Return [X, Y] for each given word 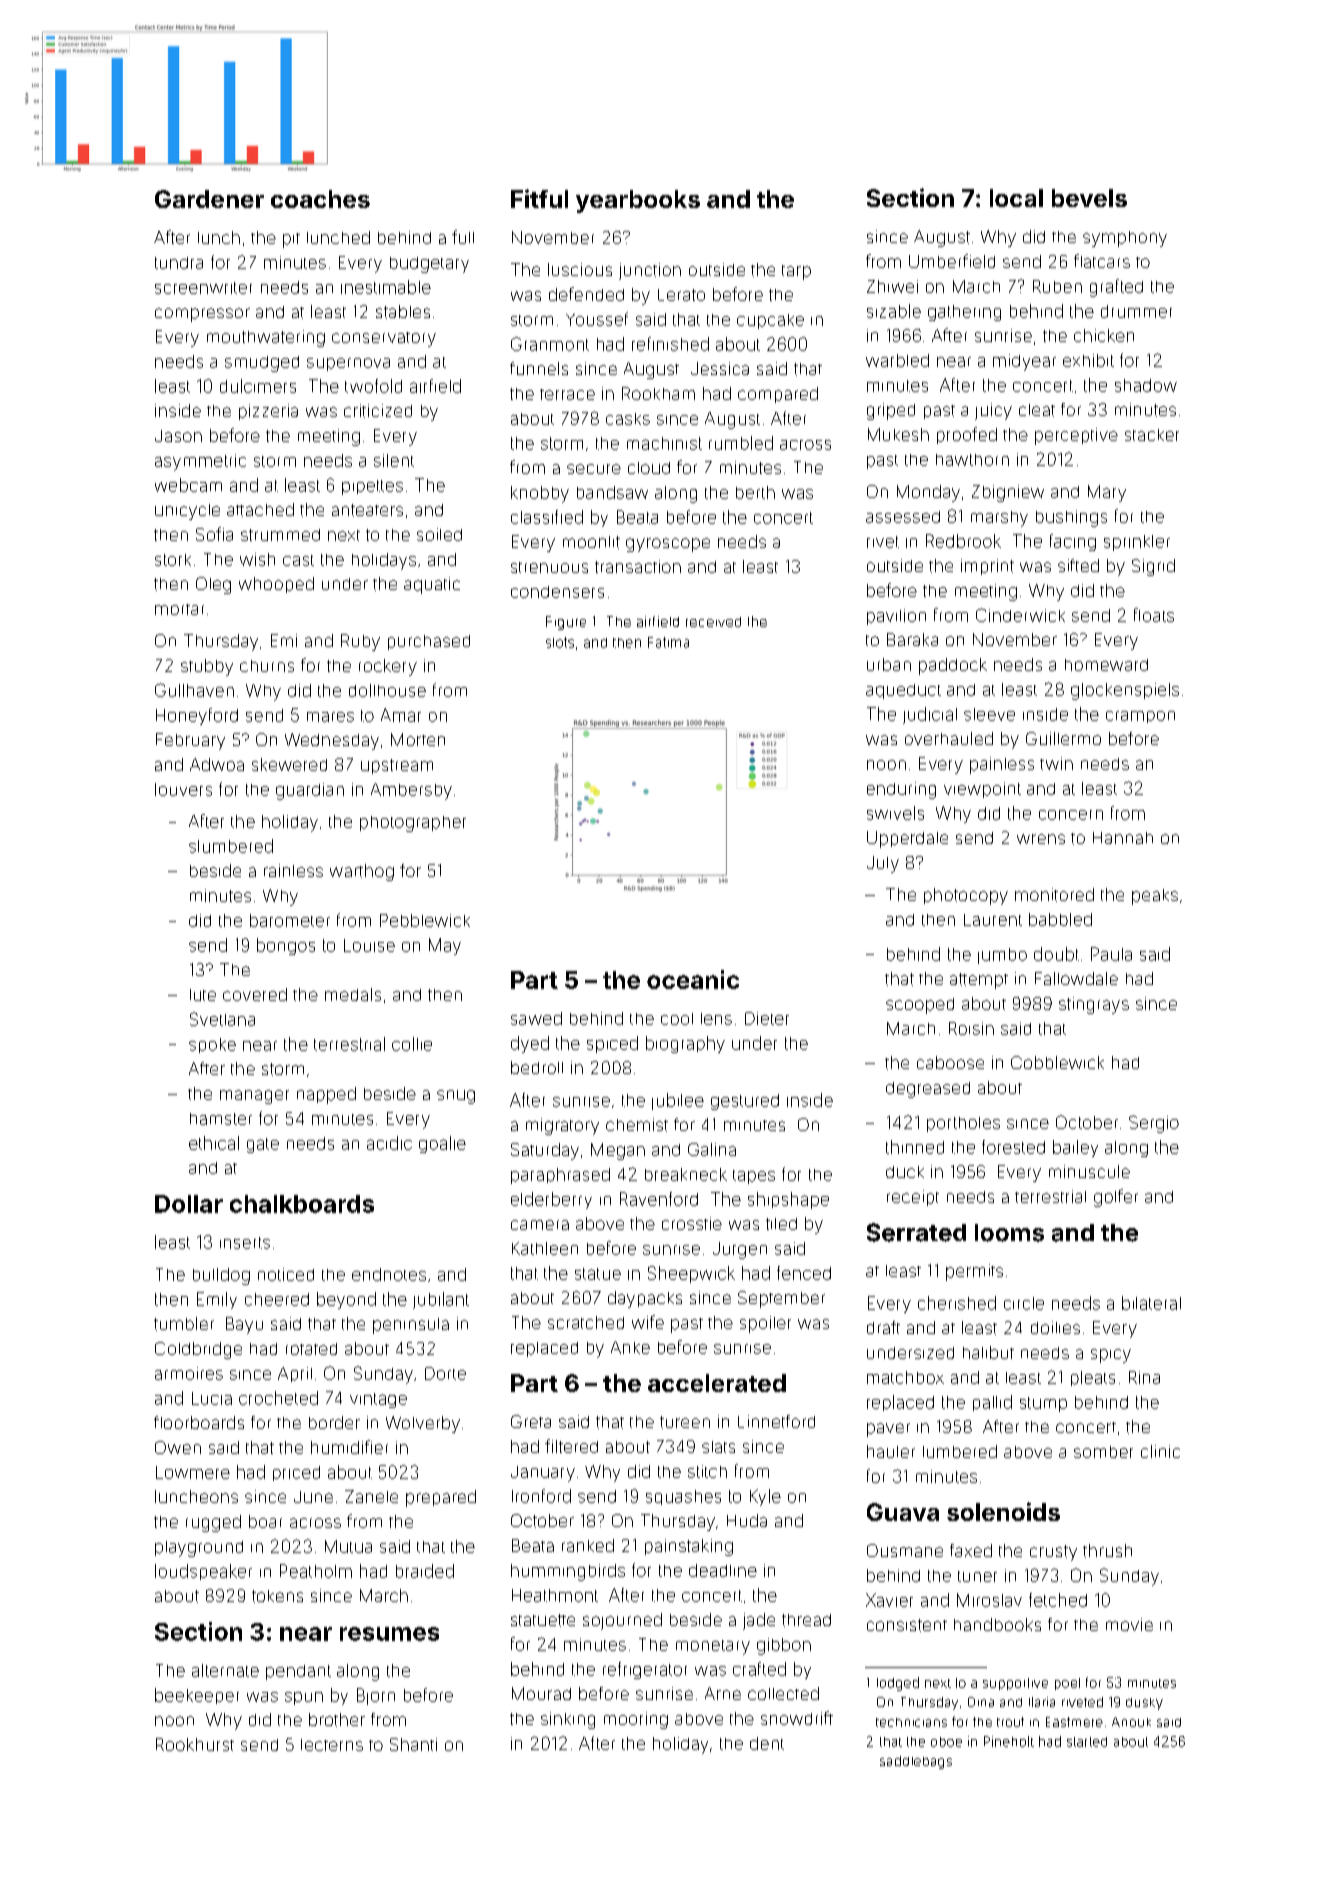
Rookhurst [195, 1744]
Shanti [413, 1744]
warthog [362, 872]
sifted [1078, 565]
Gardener [209, 199]
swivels [895, 813]
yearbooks [638, 201]
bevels [1089, 198]
